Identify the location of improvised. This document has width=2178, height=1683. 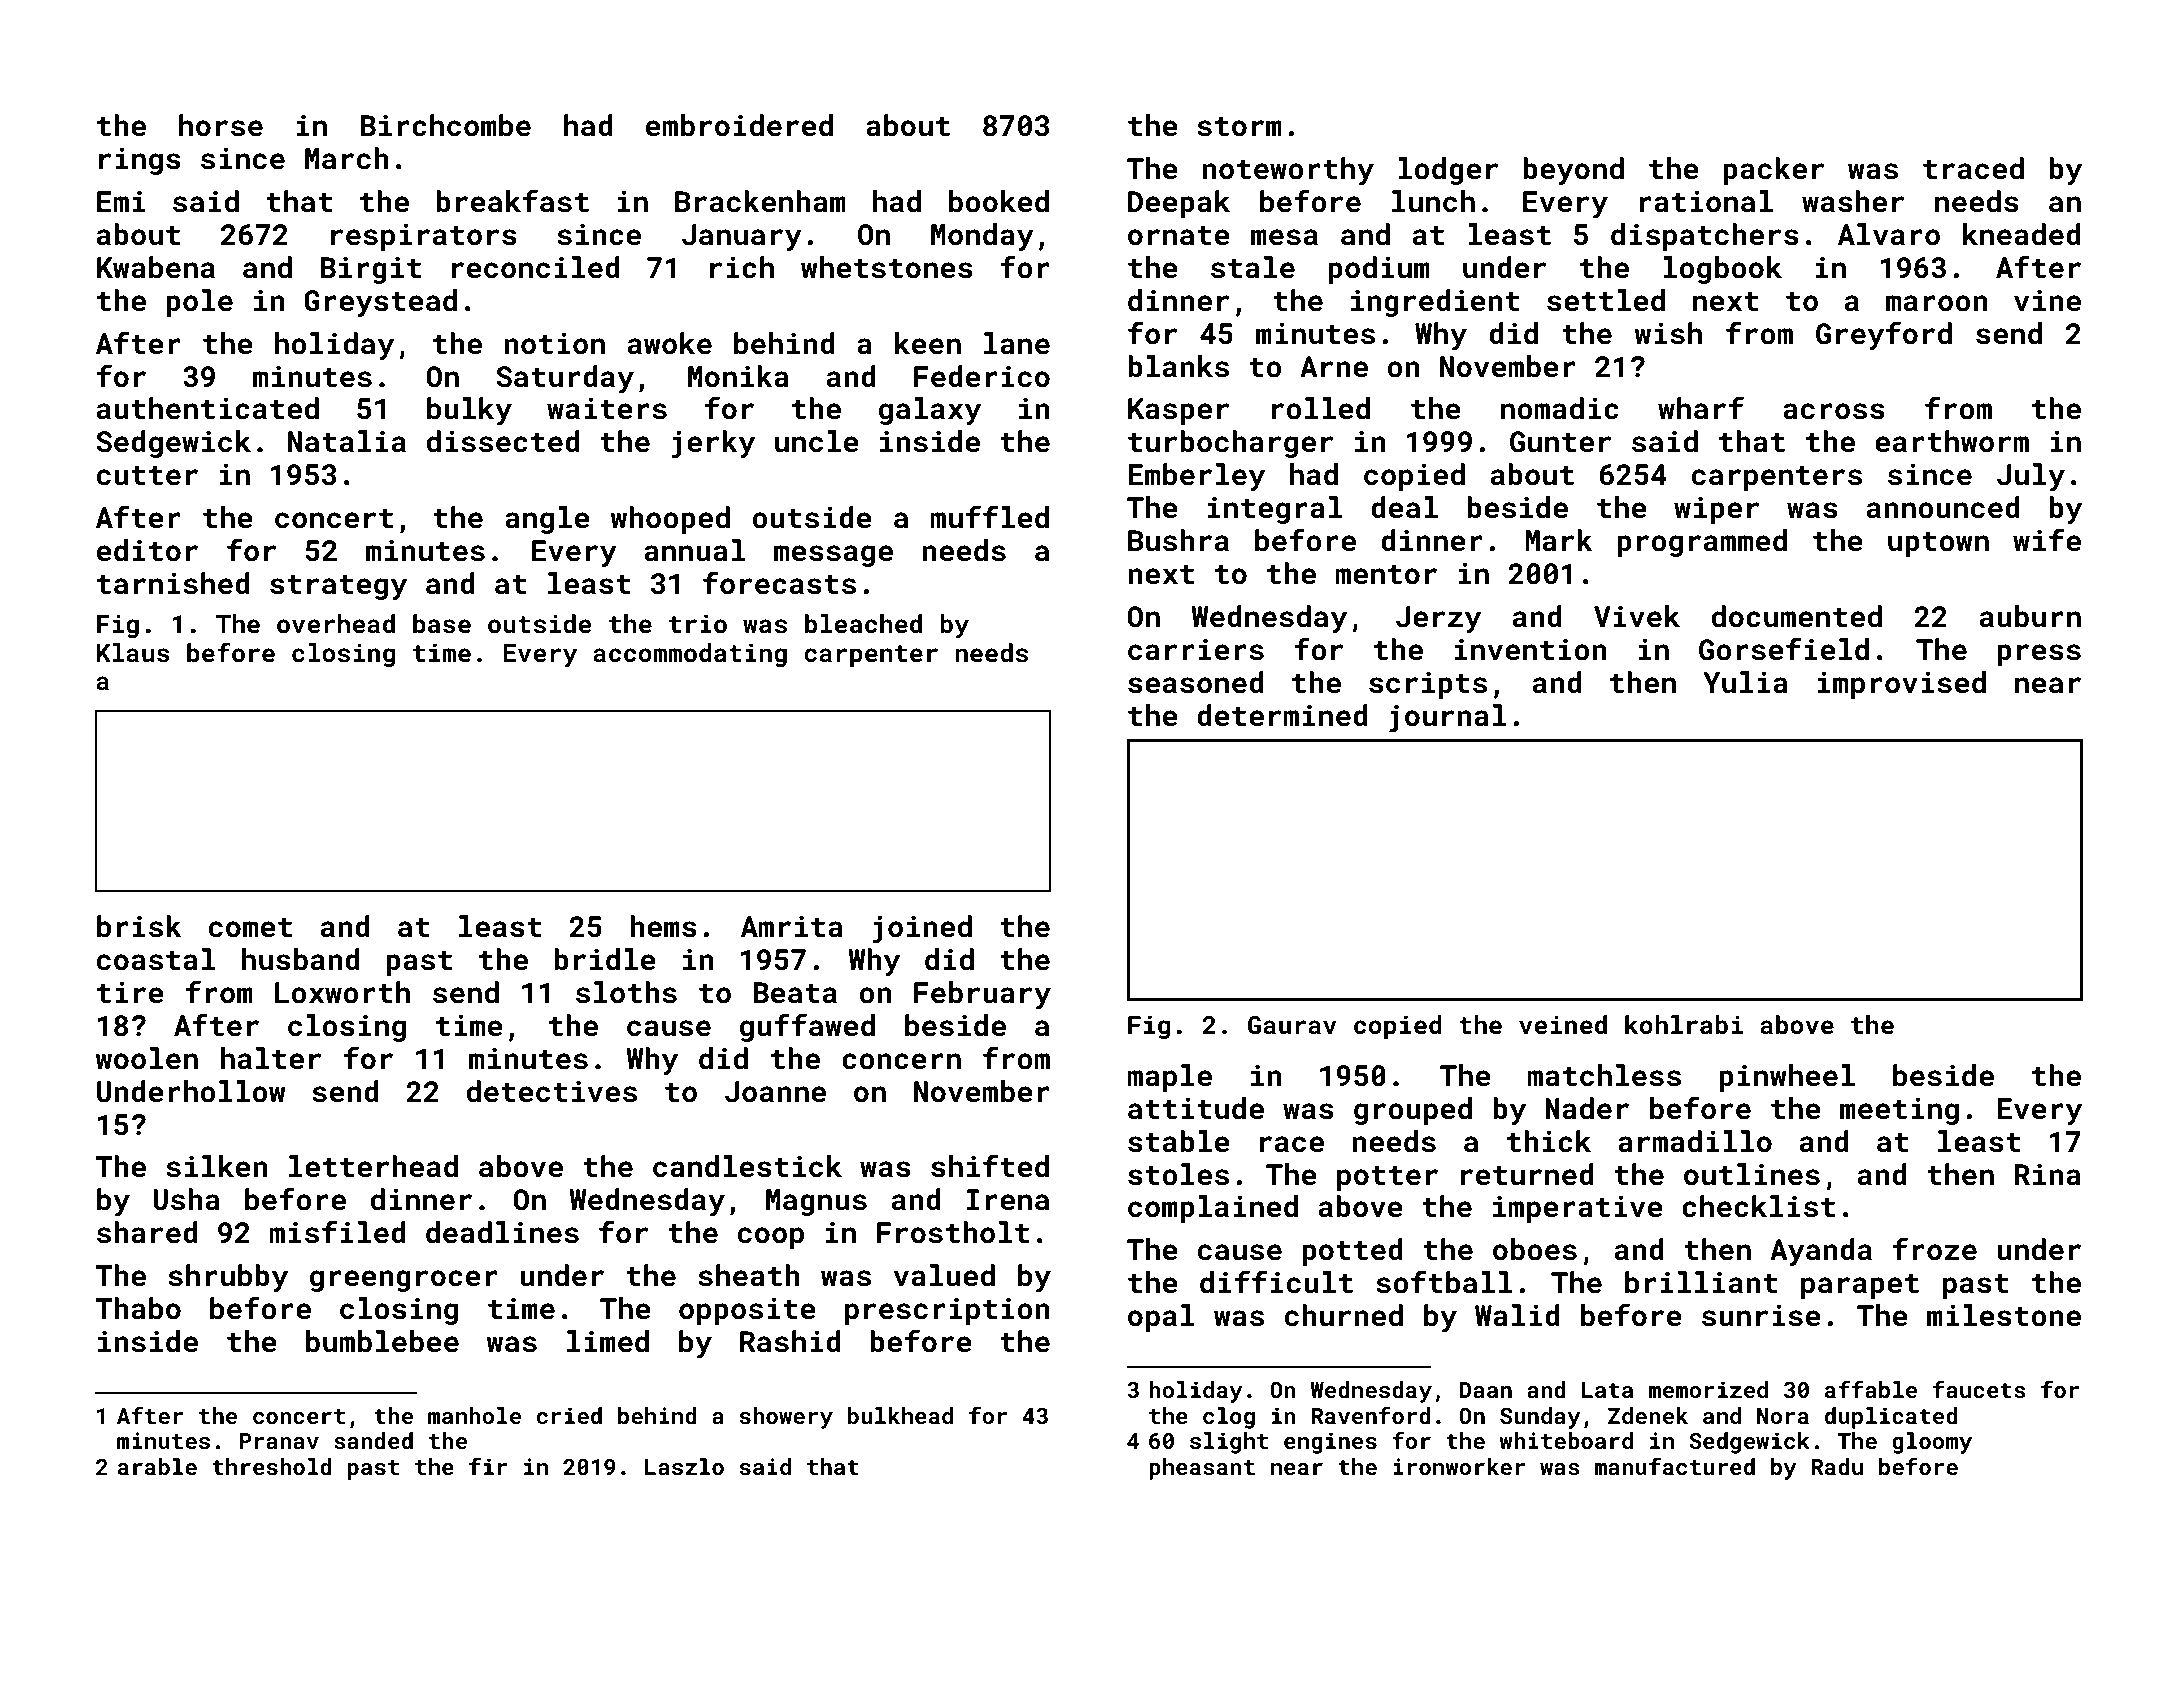
(1901, 685).
